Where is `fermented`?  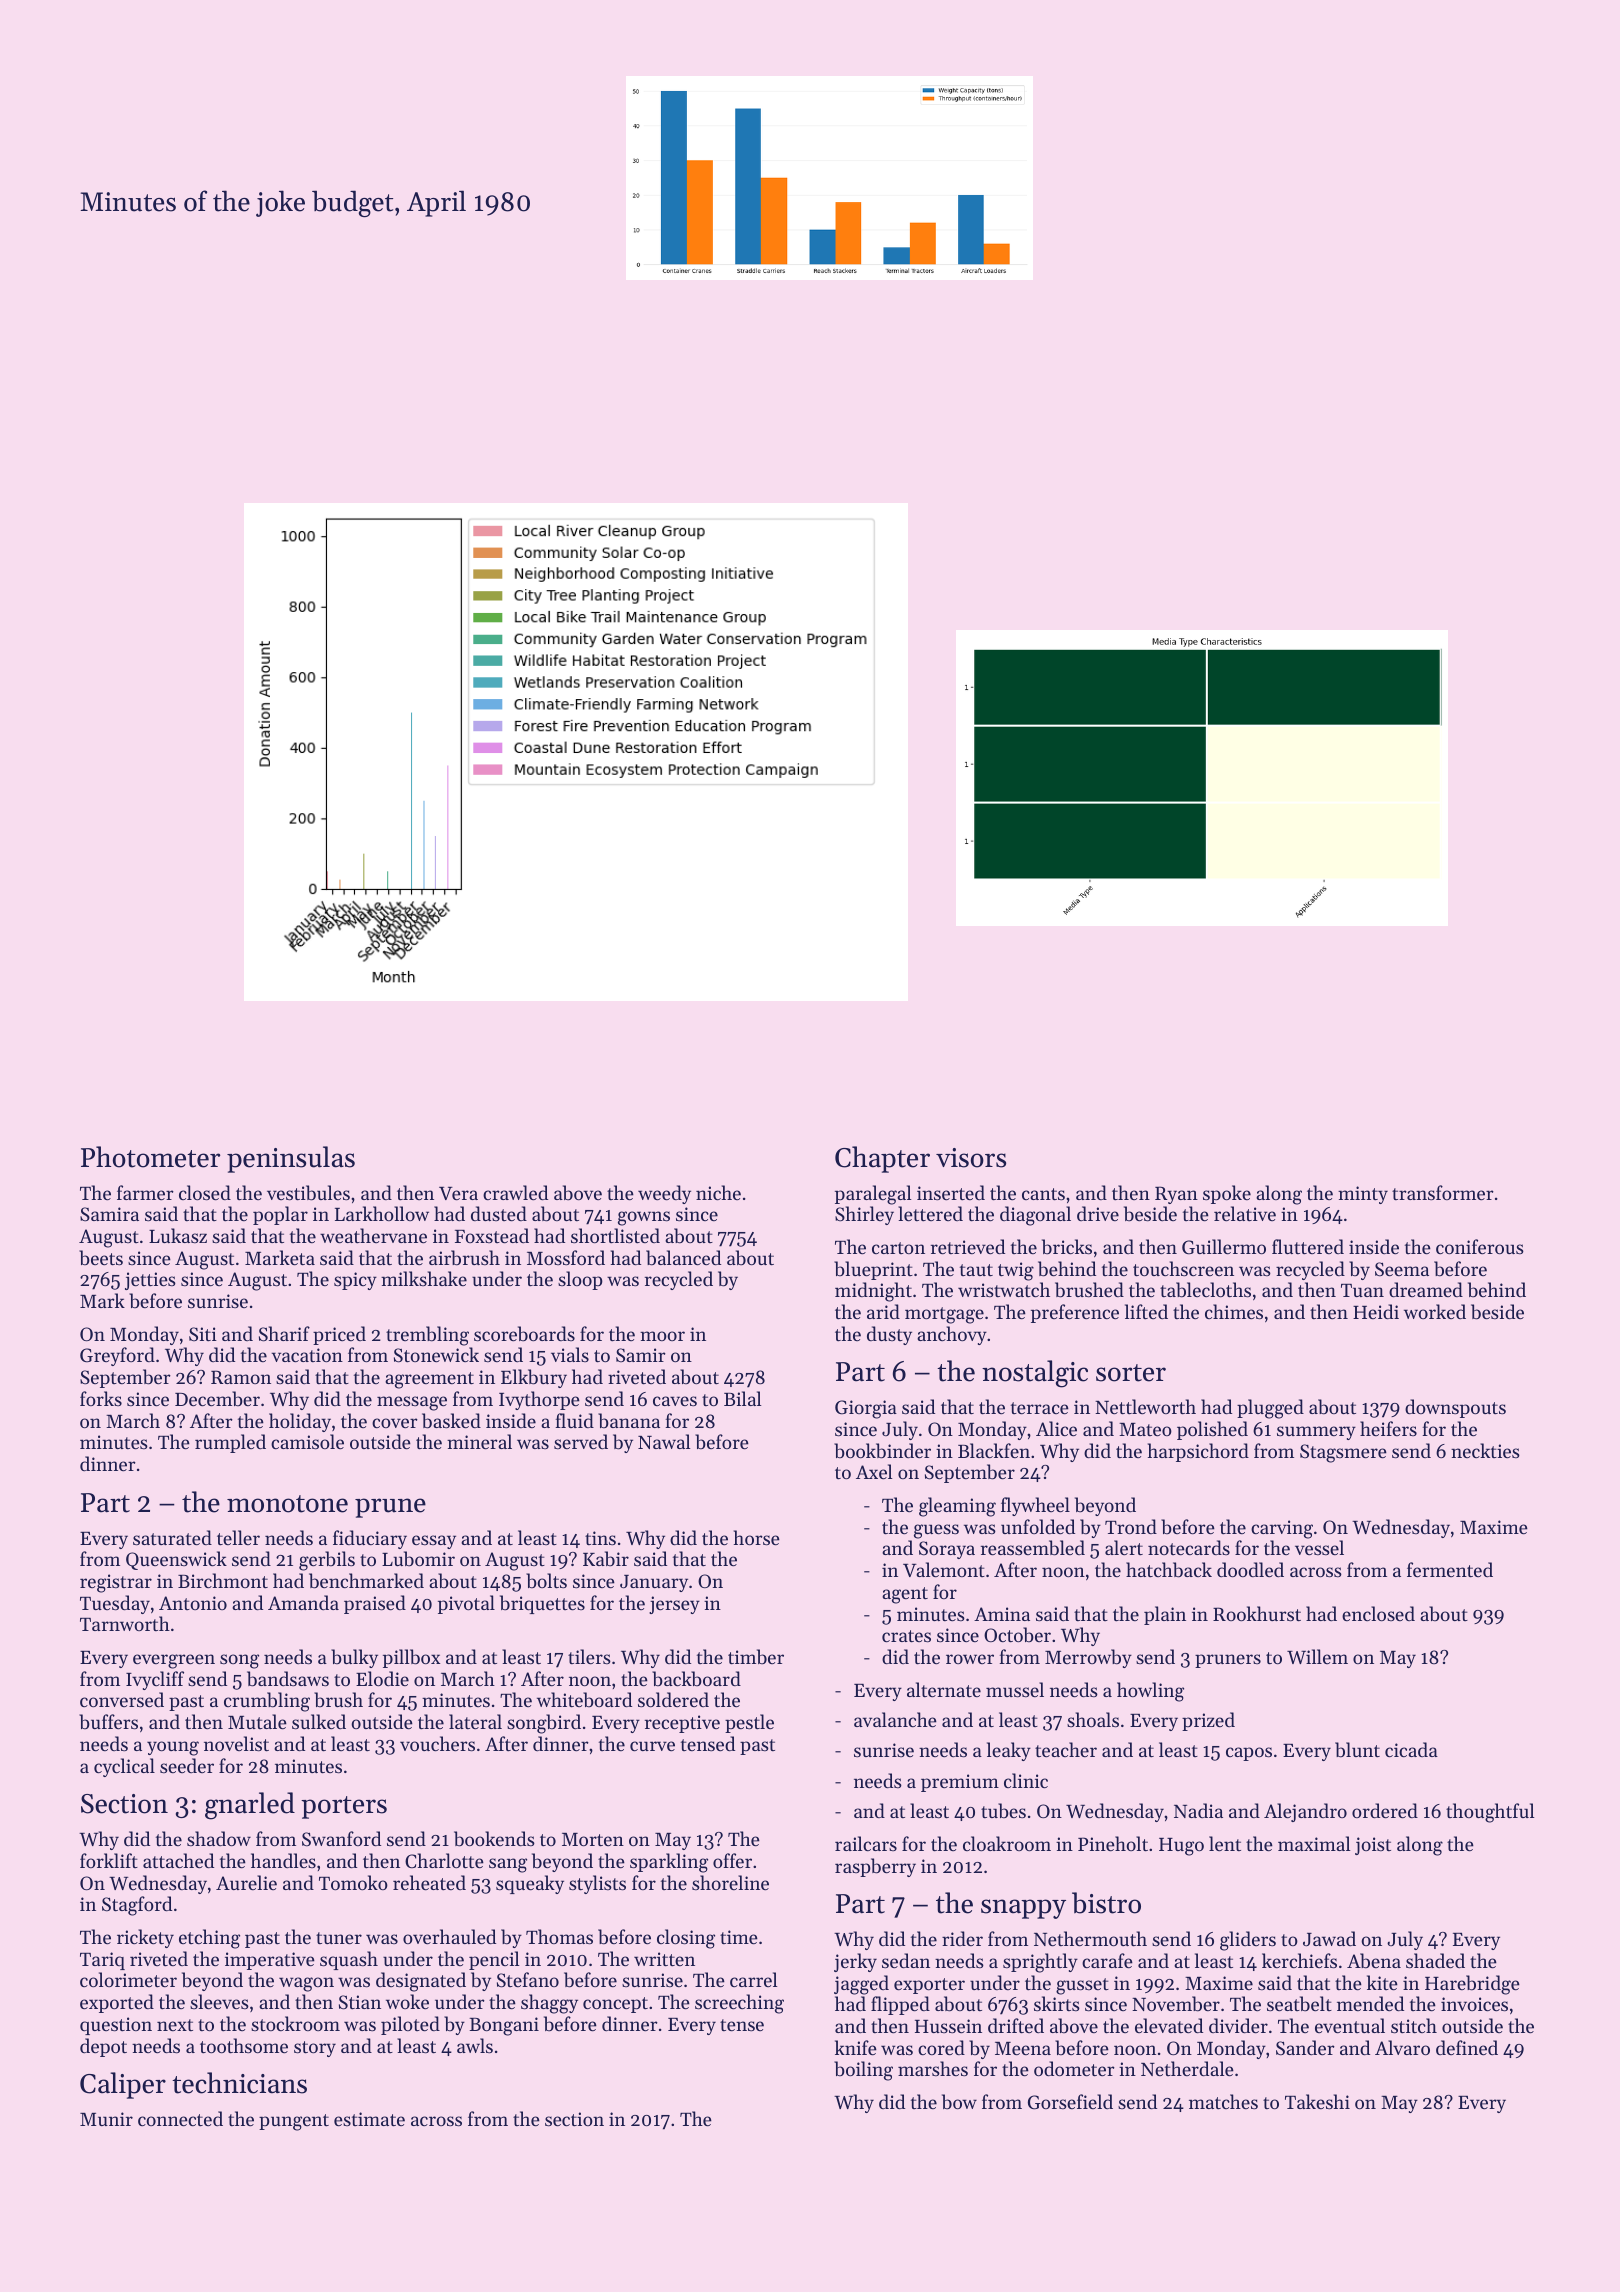
fermented is located at coordinates (1450, 1569).
